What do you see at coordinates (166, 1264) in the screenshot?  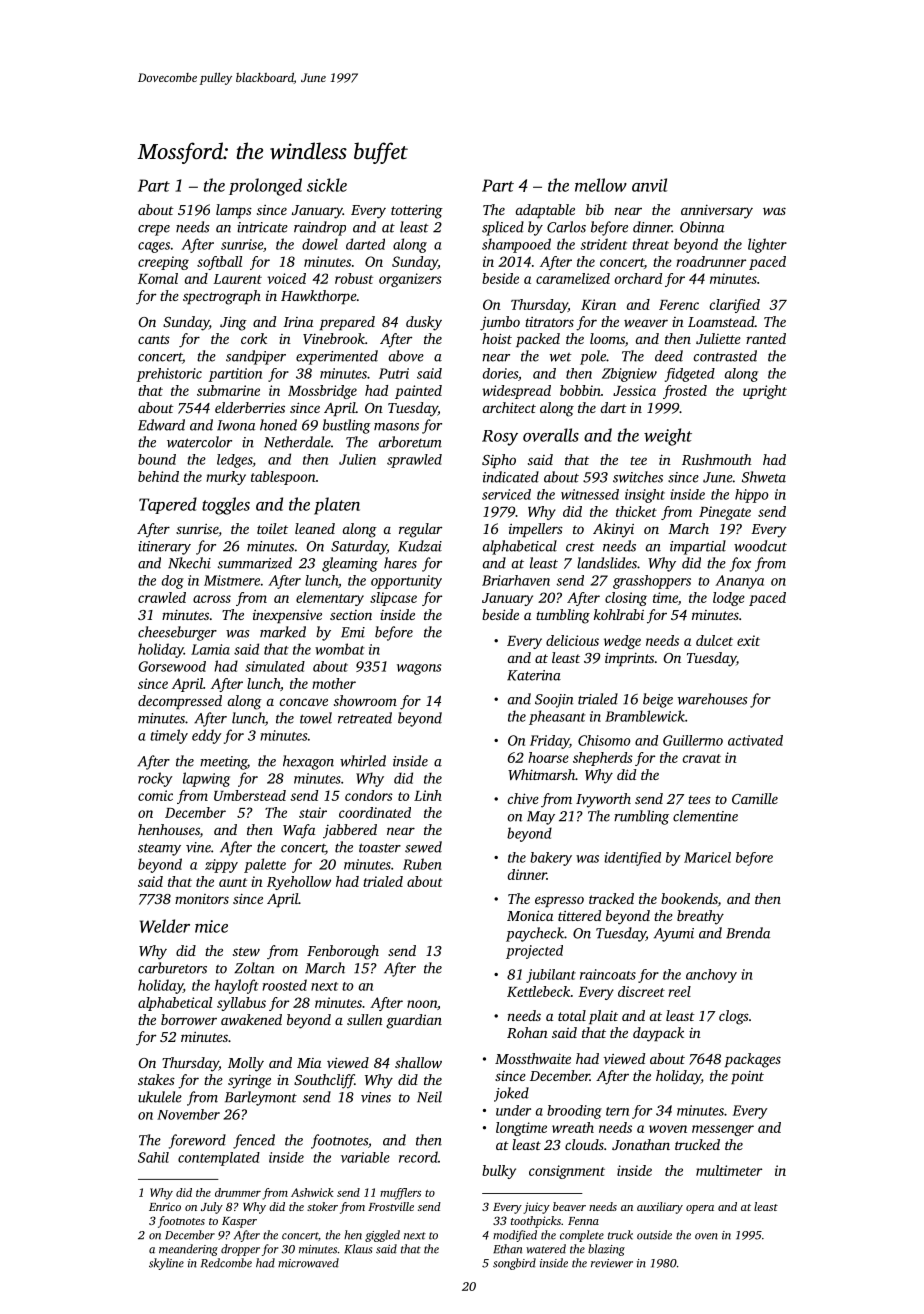 I see `skyline` at bounding box center [166, 1264].
